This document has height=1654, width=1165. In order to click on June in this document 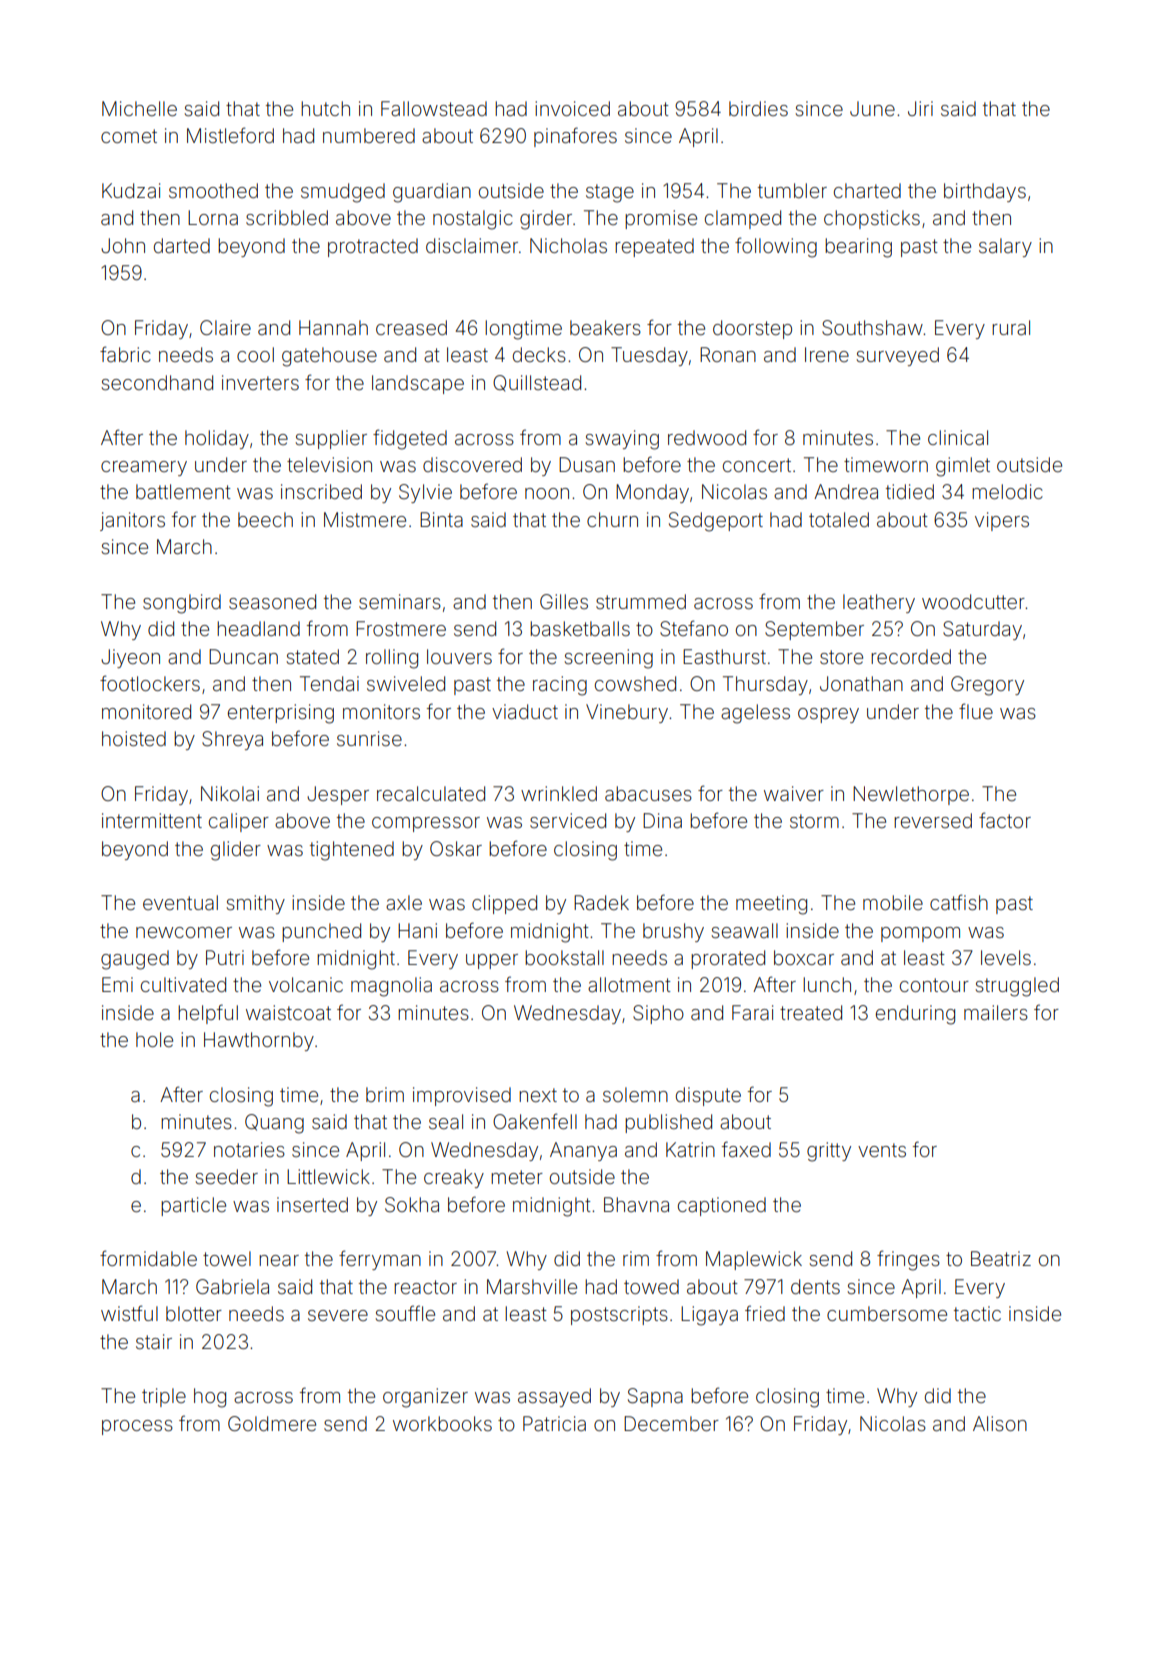, I will do `click(872, 108)`.
